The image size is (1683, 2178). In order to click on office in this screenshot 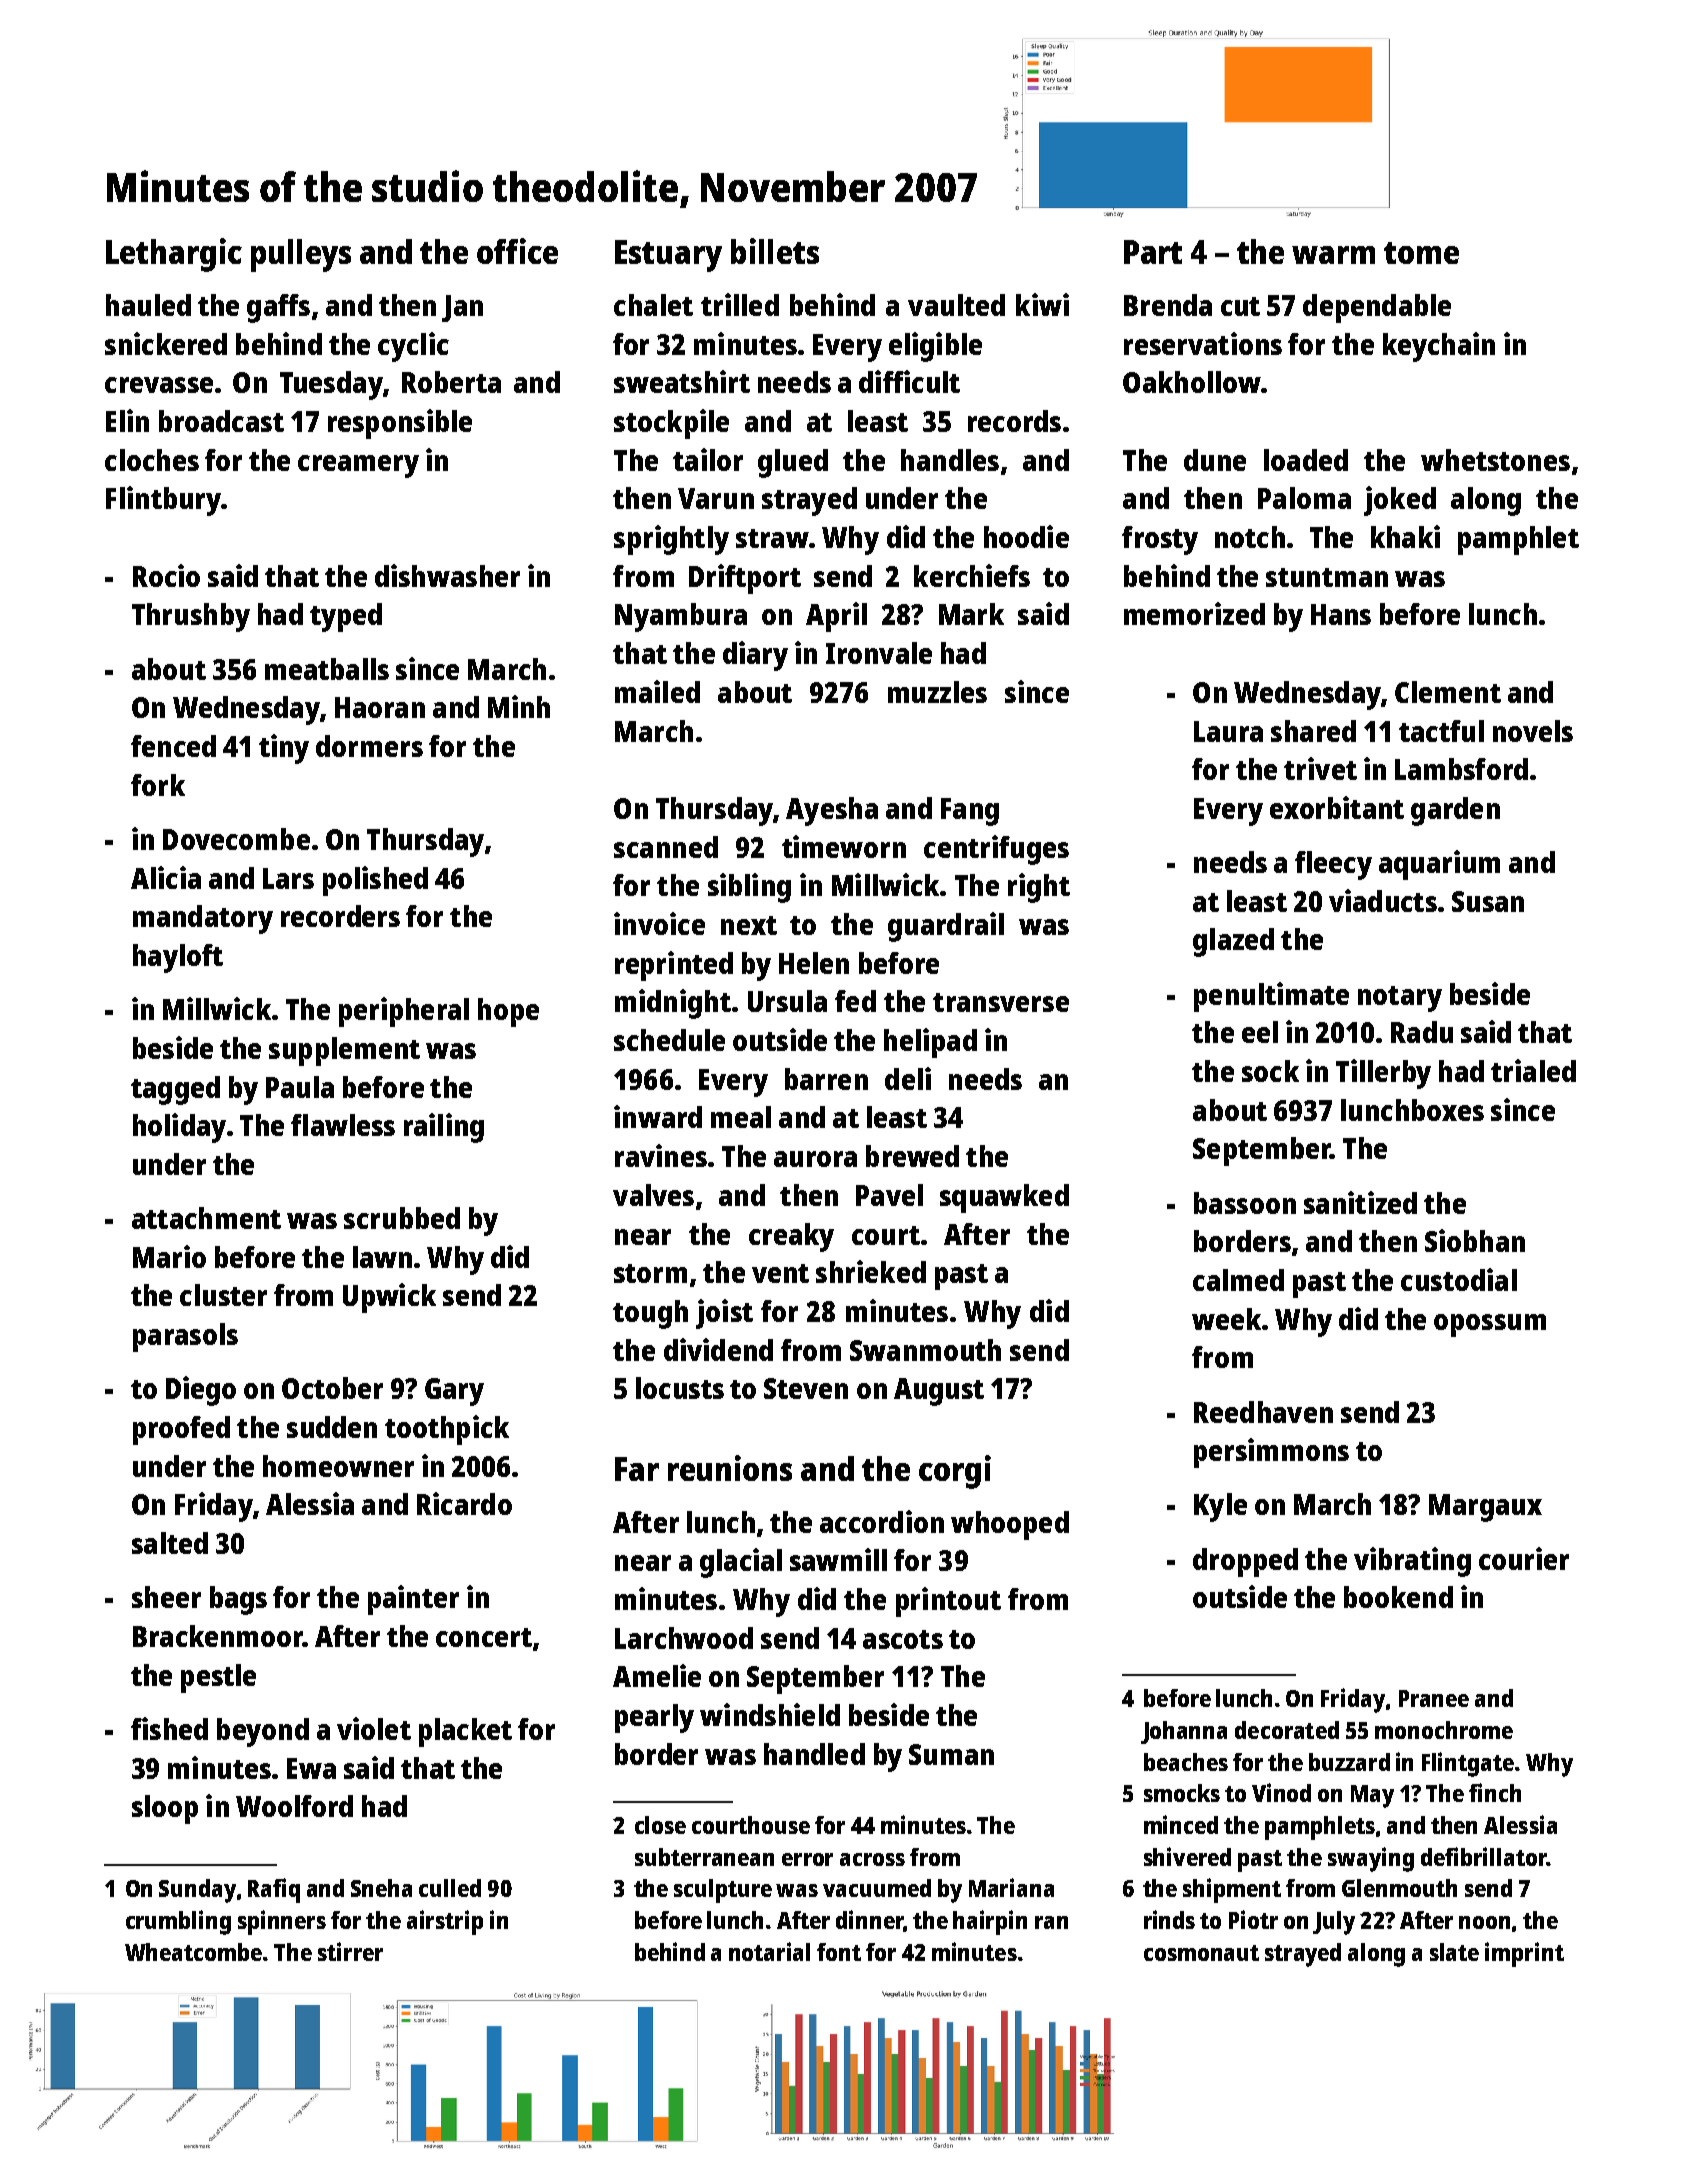, I will do `click(517, 251)`.
